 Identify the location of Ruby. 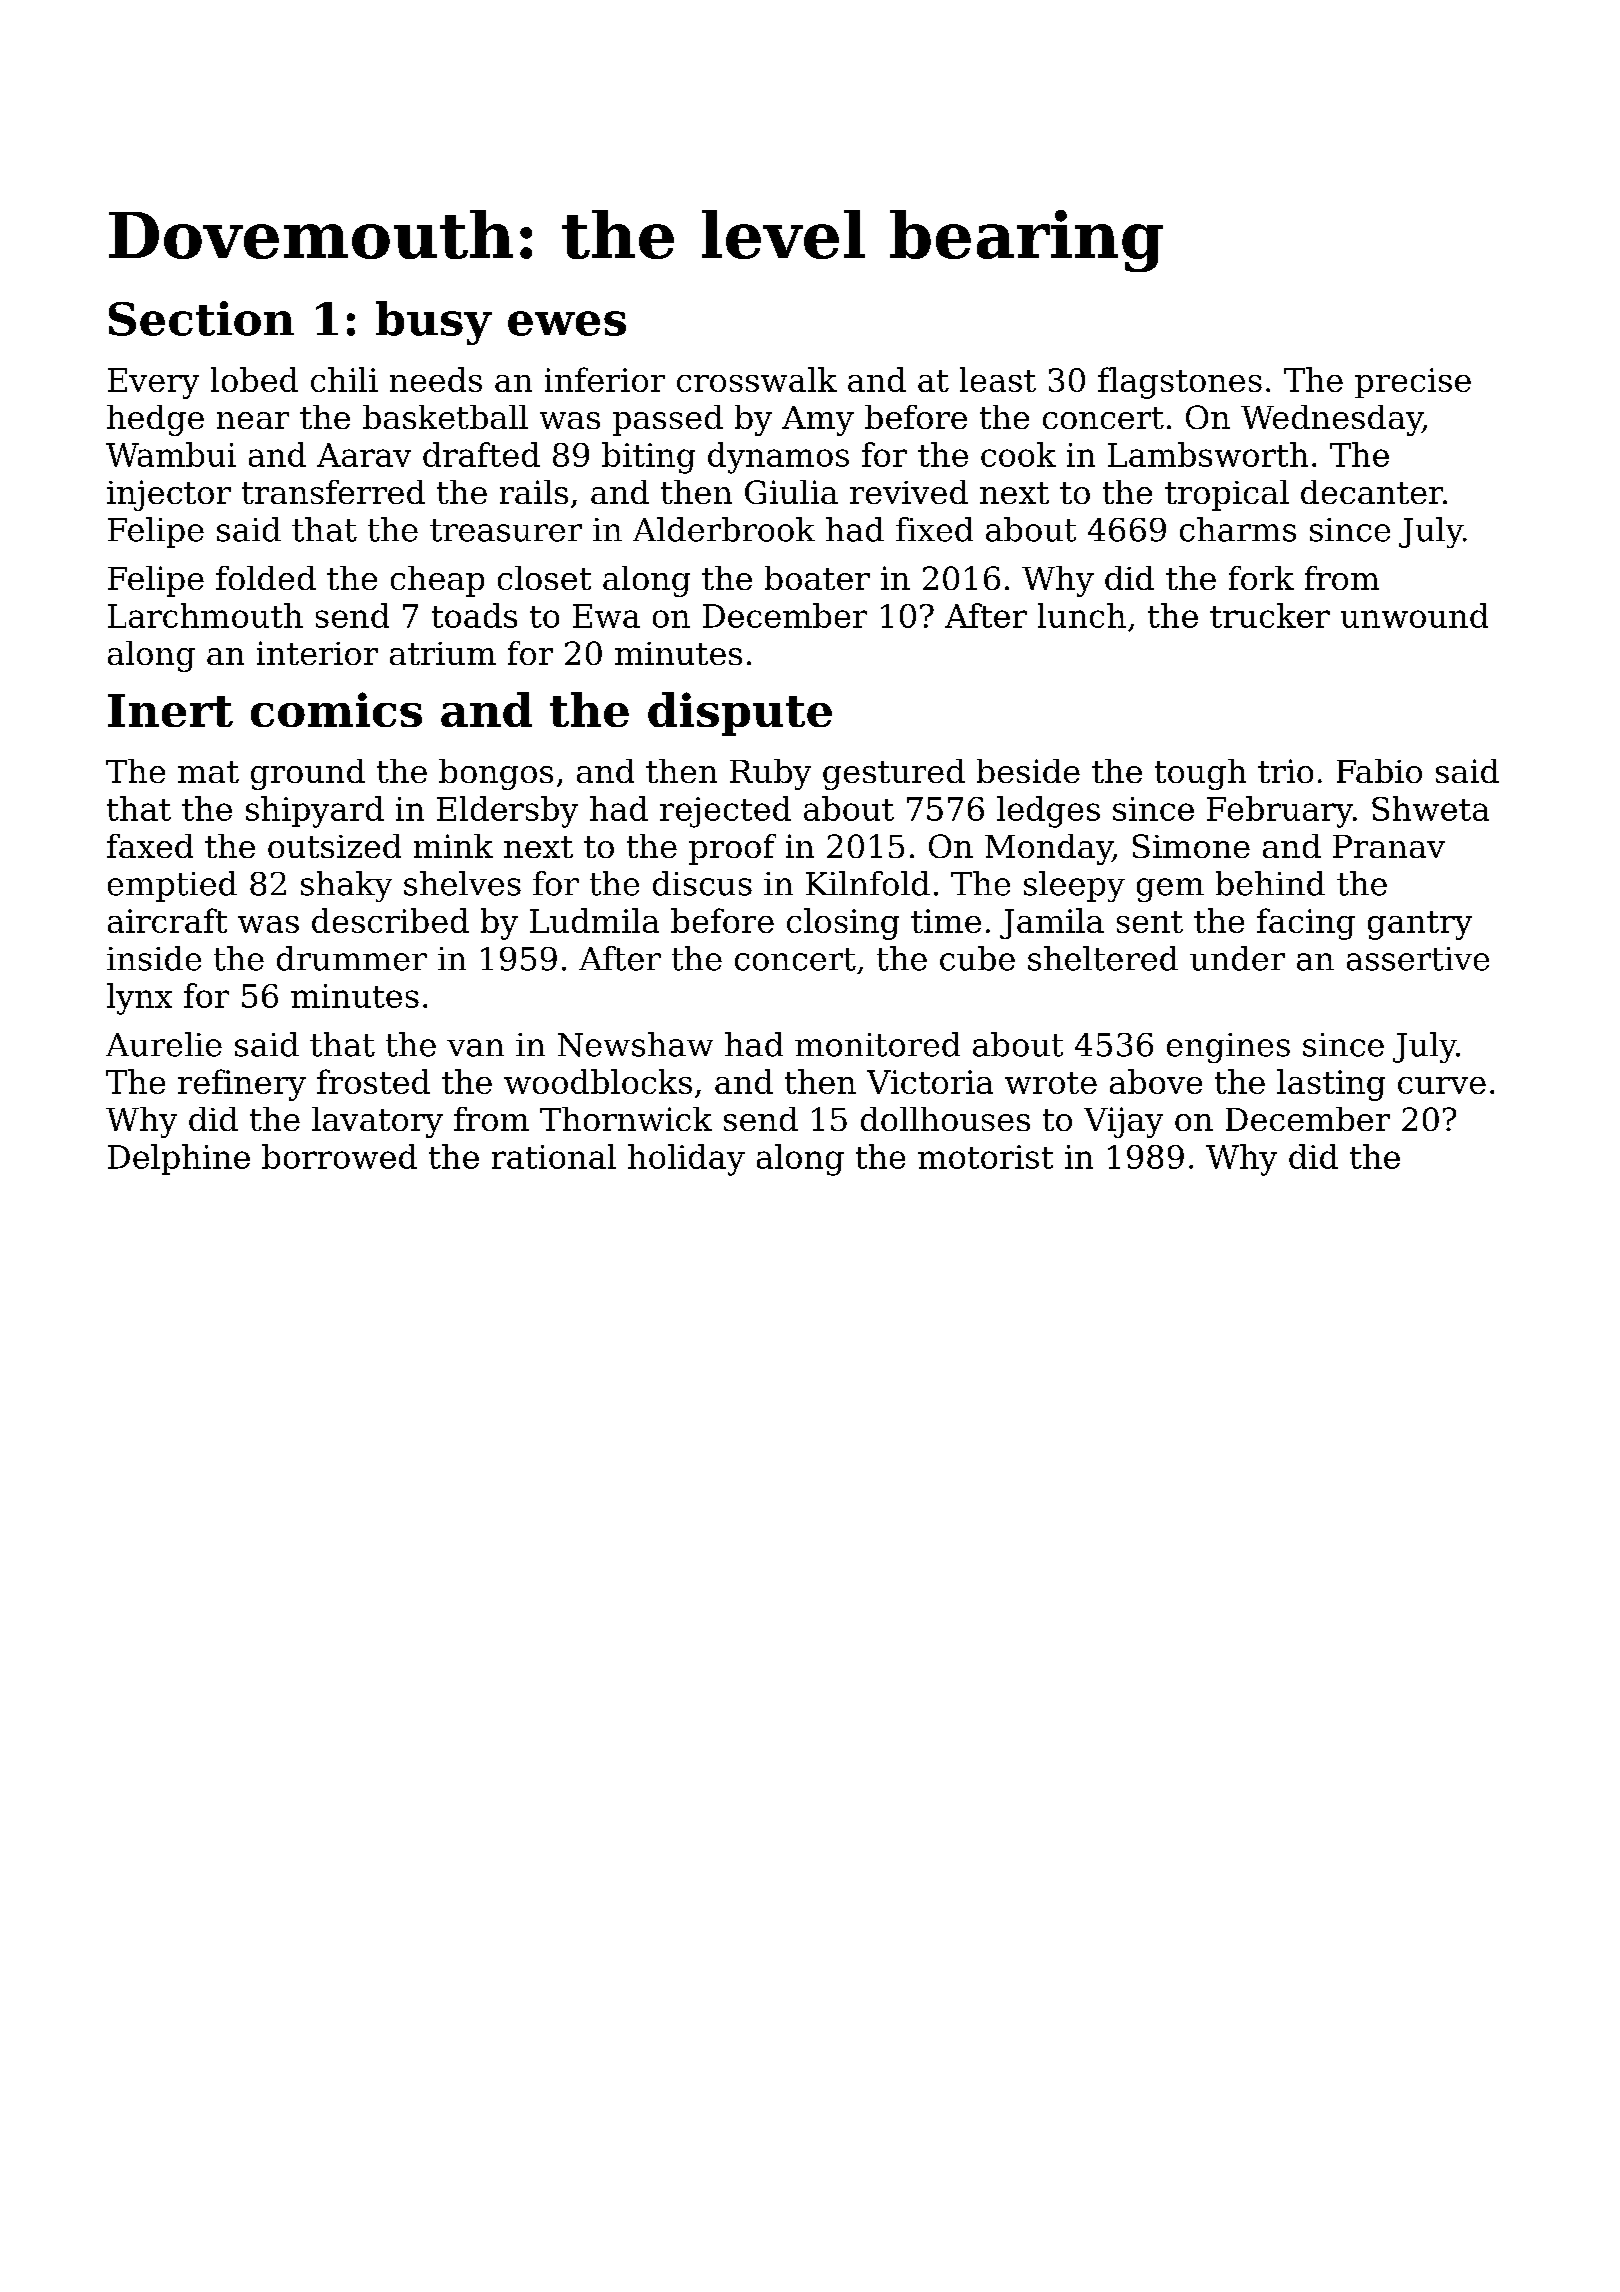
(770, 774).
